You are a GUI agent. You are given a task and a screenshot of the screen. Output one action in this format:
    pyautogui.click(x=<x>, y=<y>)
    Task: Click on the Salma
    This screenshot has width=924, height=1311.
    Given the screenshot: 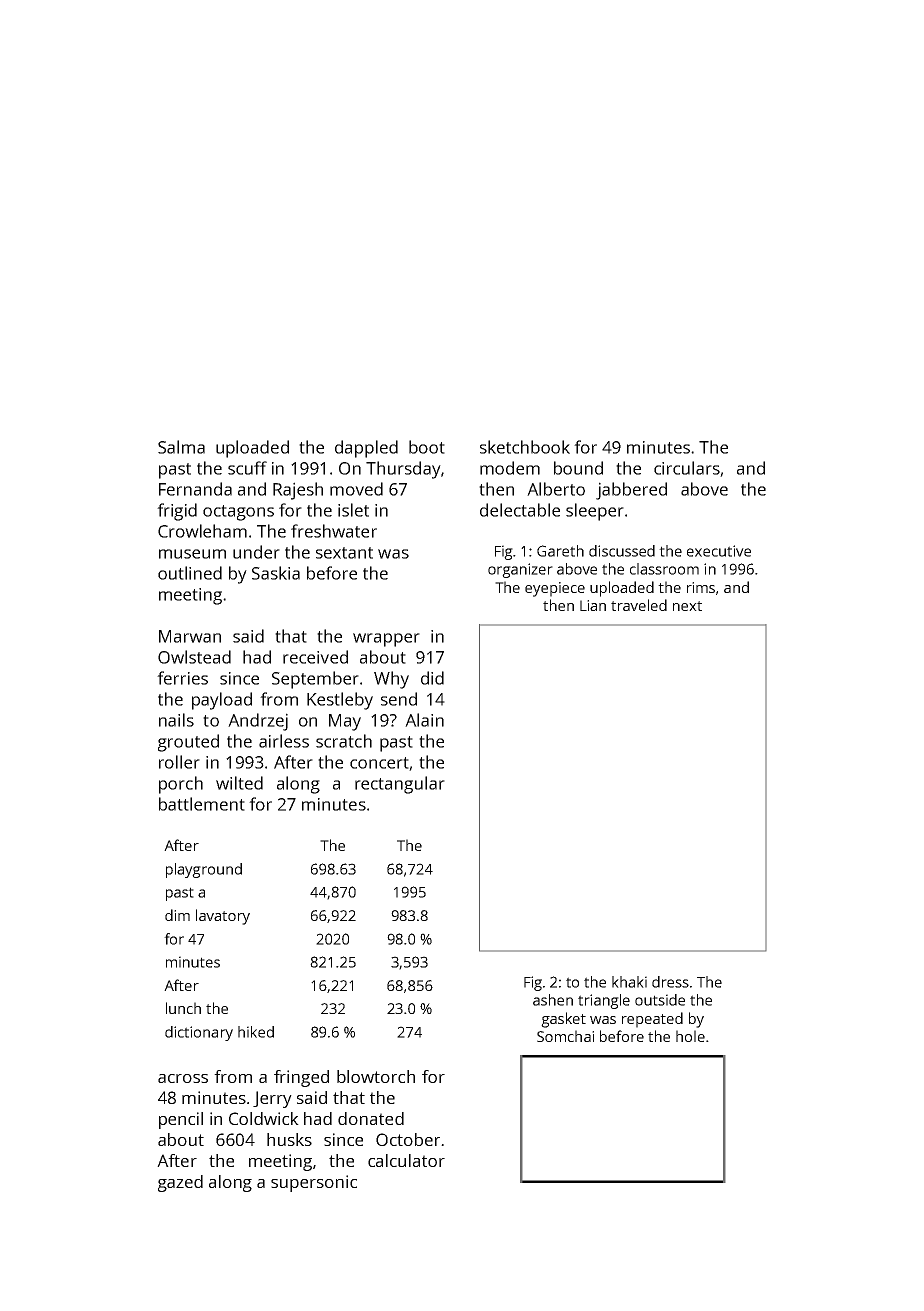 What is the action you would take?
    pyautogui.click(x=181, y=447)
